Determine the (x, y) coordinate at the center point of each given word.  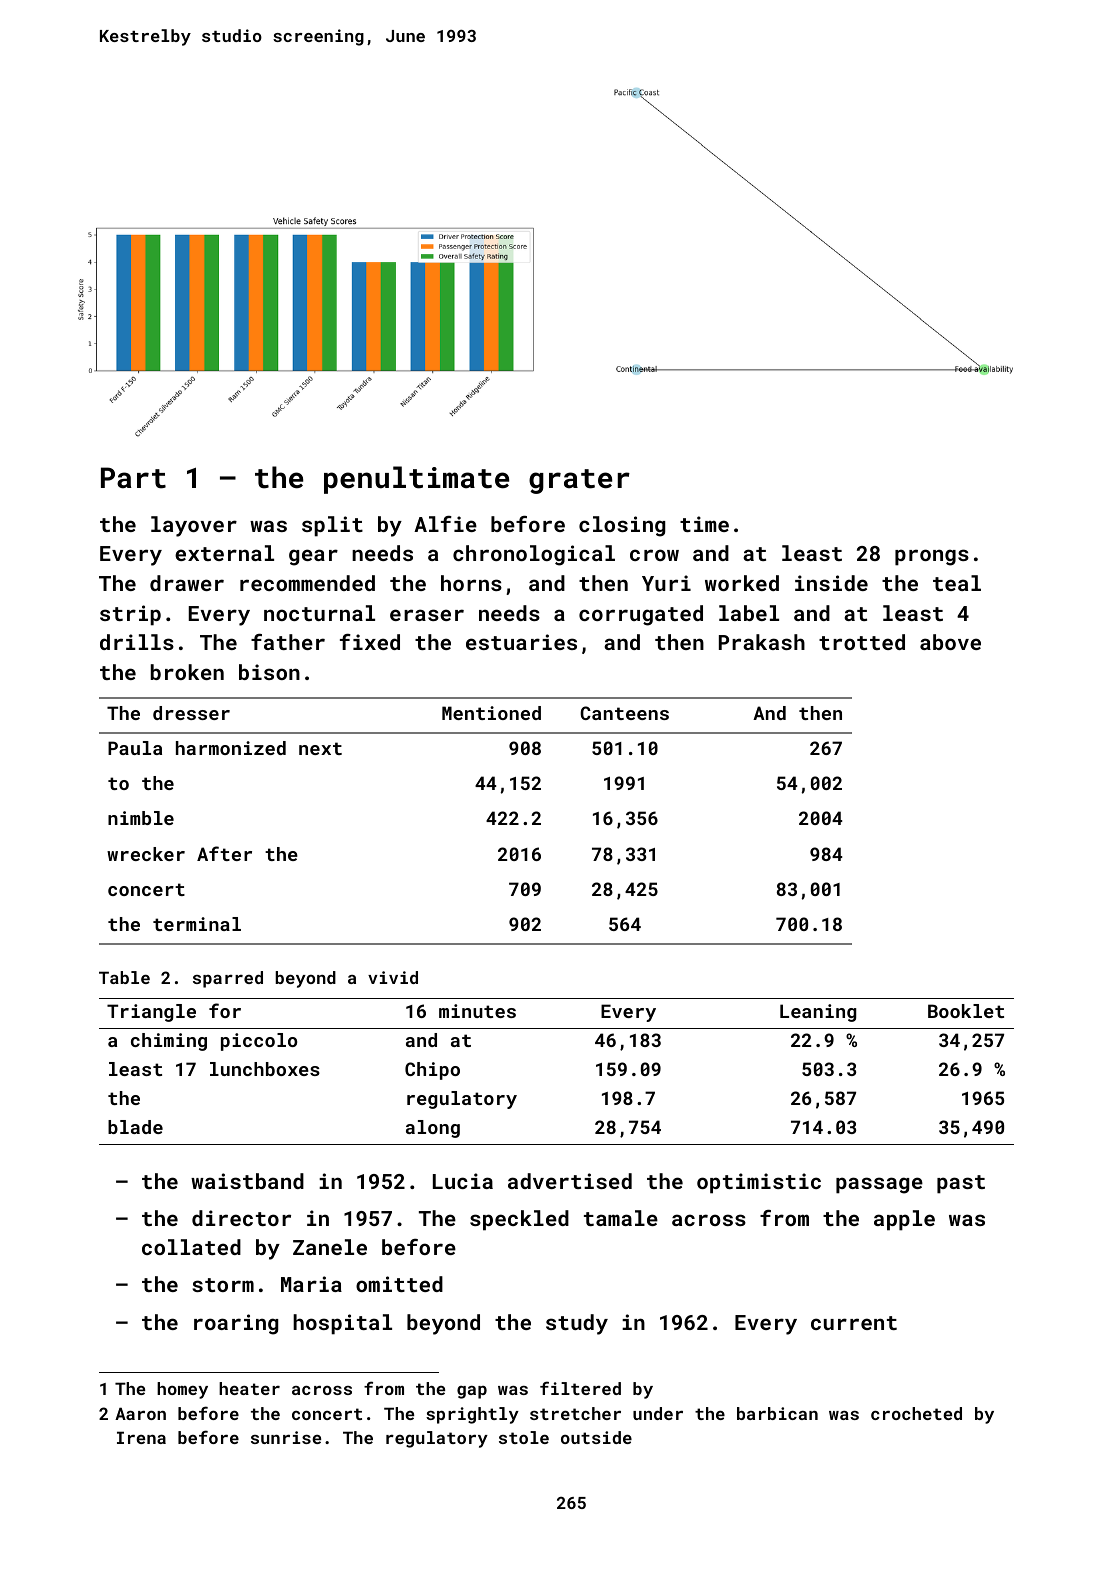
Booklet (966, 1011)
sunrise (286, 1437)
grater (579, 481)
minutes (477, 1011)
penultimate (416, 480)
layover (194, 526)
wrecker (146, 854)
